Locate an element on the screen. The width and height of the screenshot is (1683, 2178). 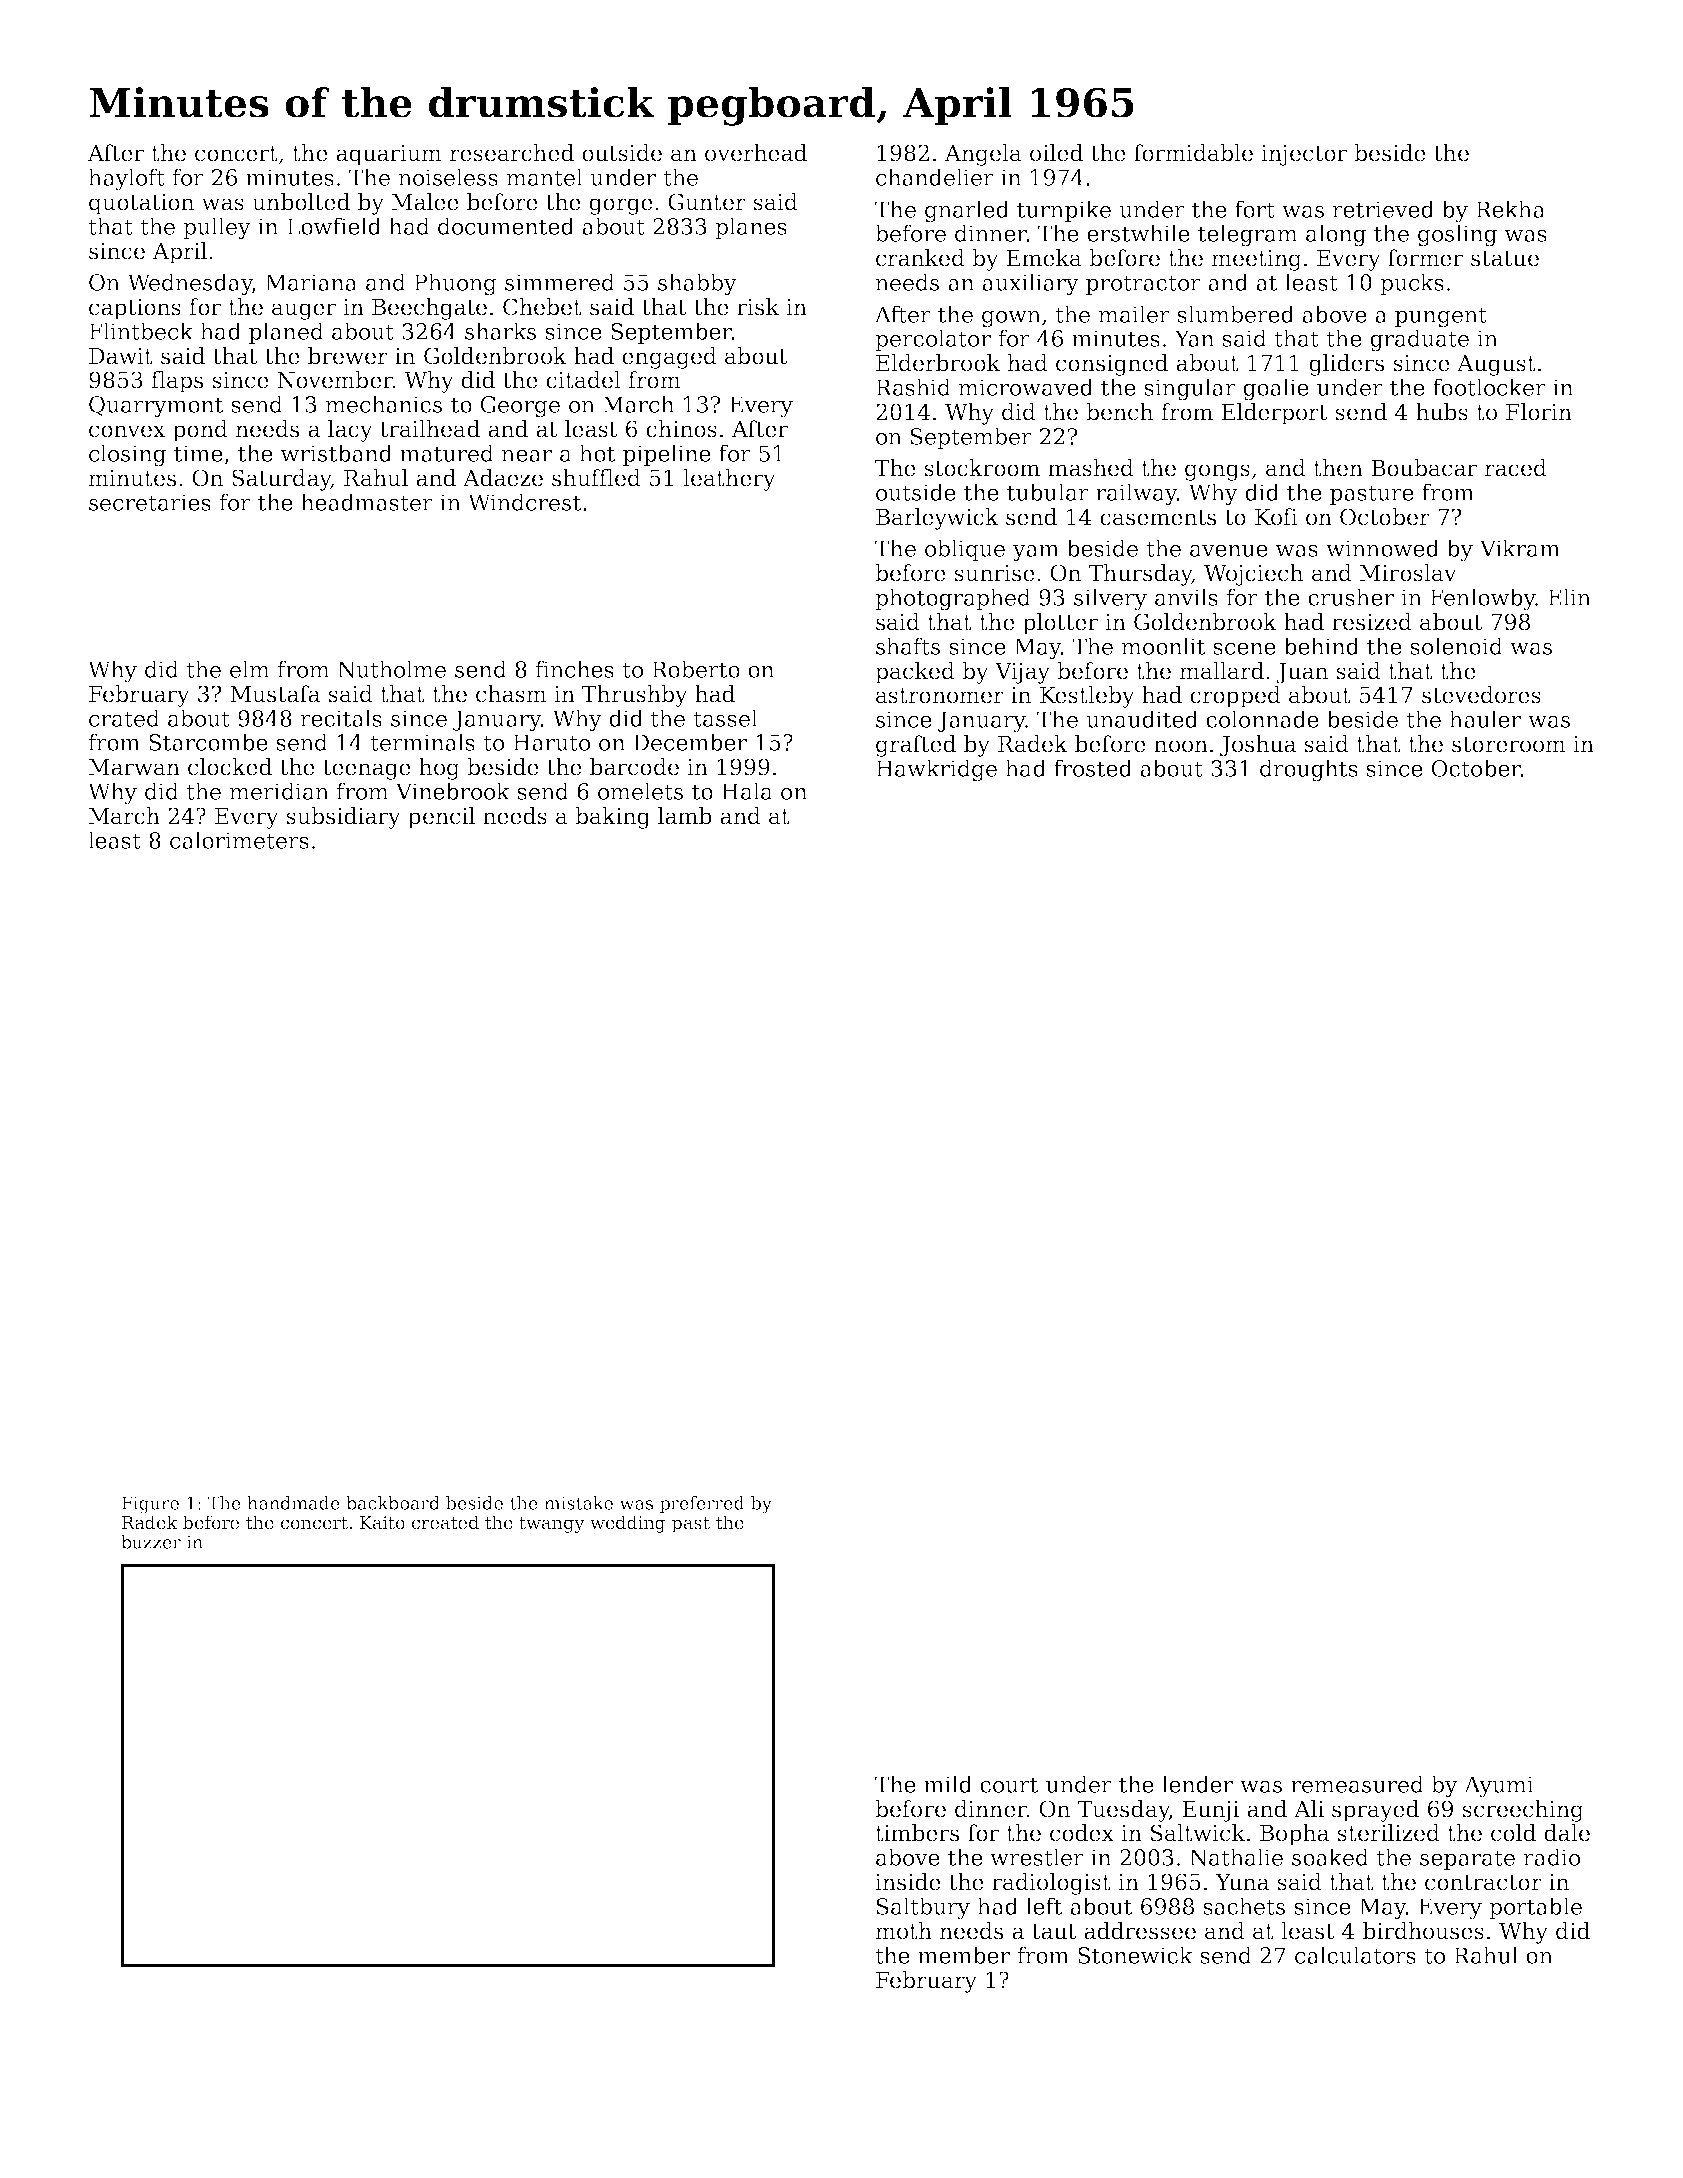
crated is located at coordinates (124, 718).
